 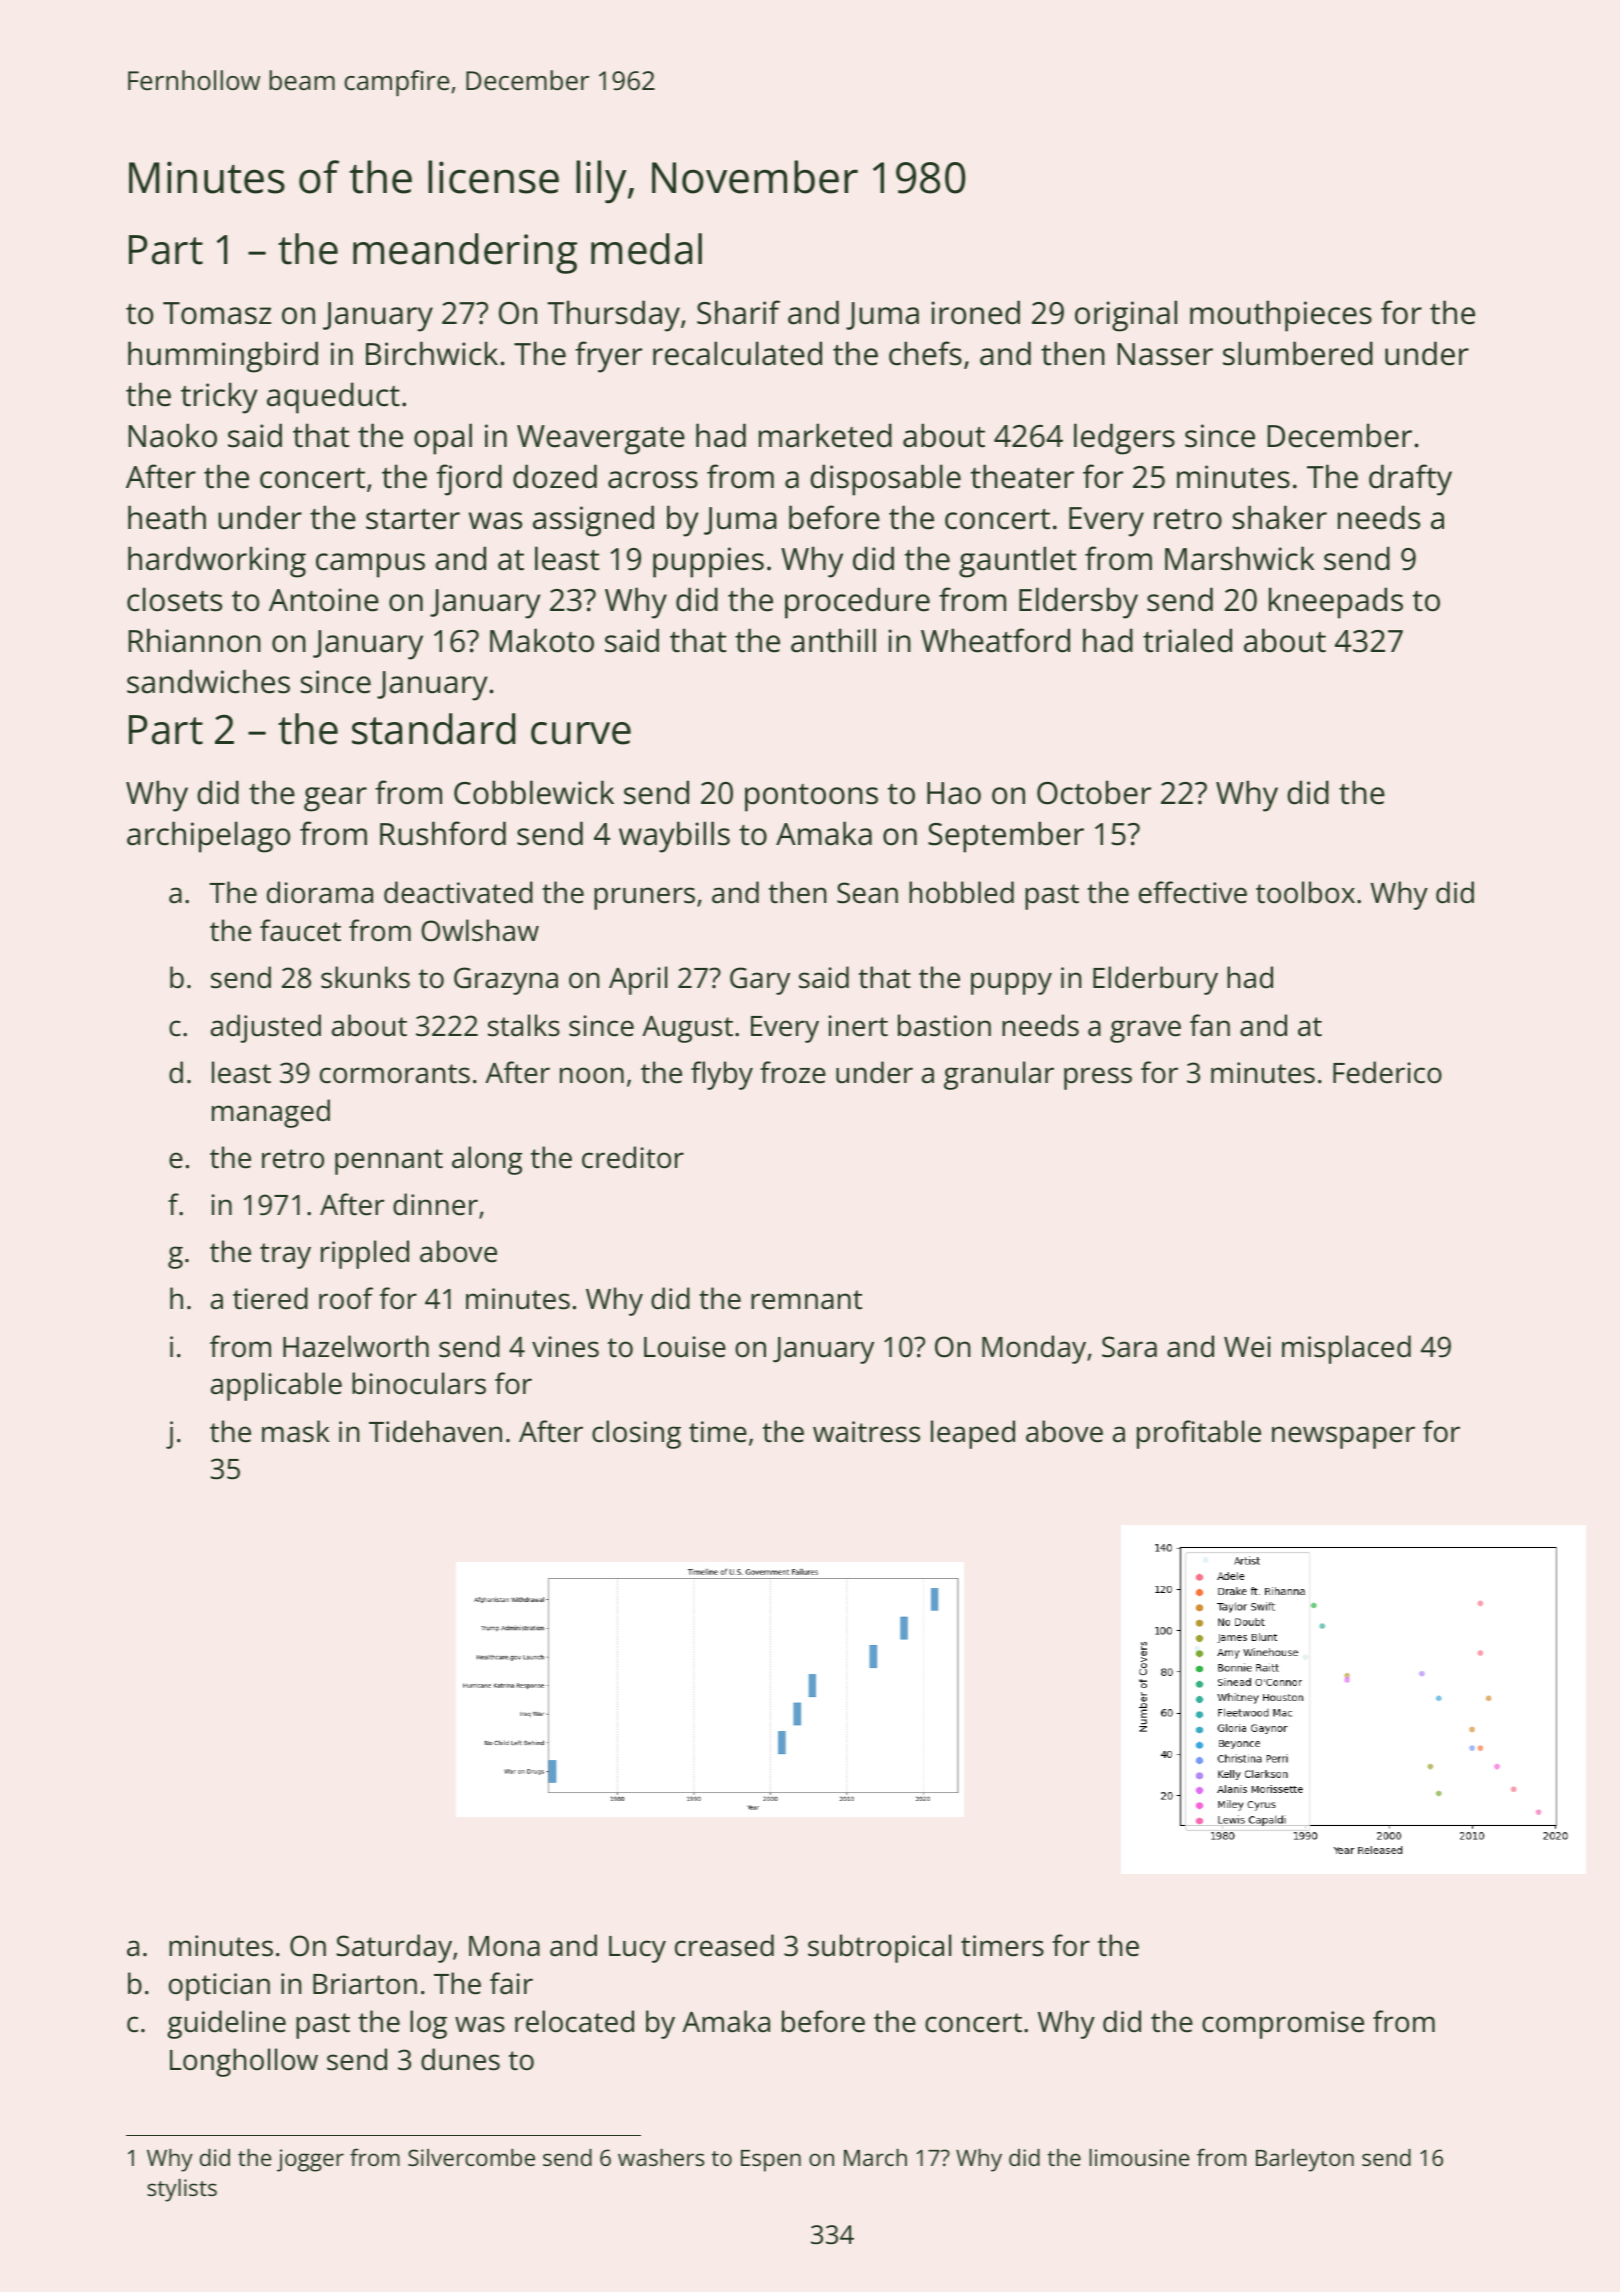 I want to click on slumbered, so click(x=1298, y=353).
